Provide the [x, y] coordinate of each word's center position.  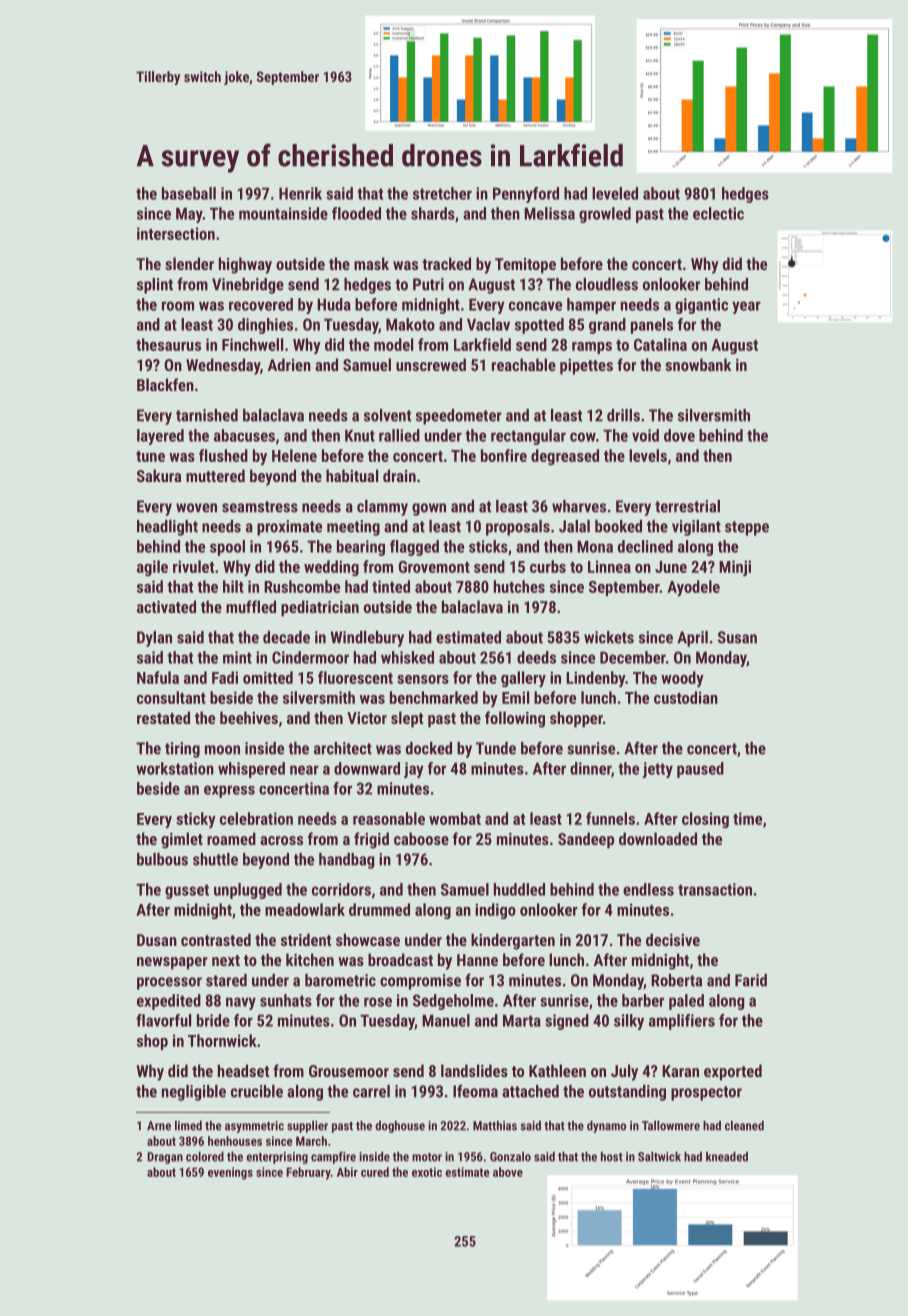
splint [155, 286]
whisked [407, 657]
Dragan [165, 1158]
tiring [182, 750]
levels [648, 455]
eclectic [718, 213]
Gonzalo [510, 1156]
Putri [428, 284]
